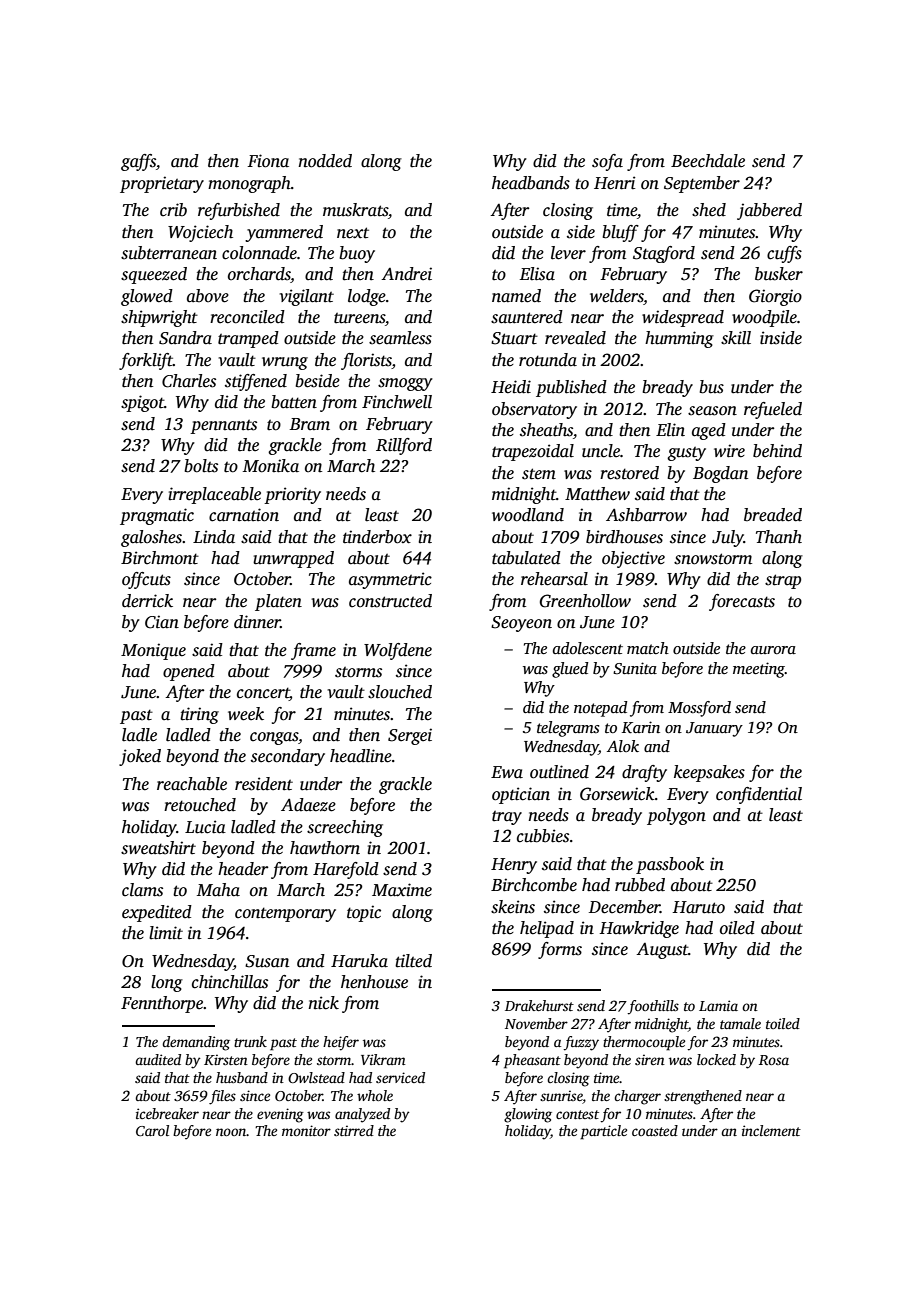  I want to click on Elisa, so click(537, 274).
